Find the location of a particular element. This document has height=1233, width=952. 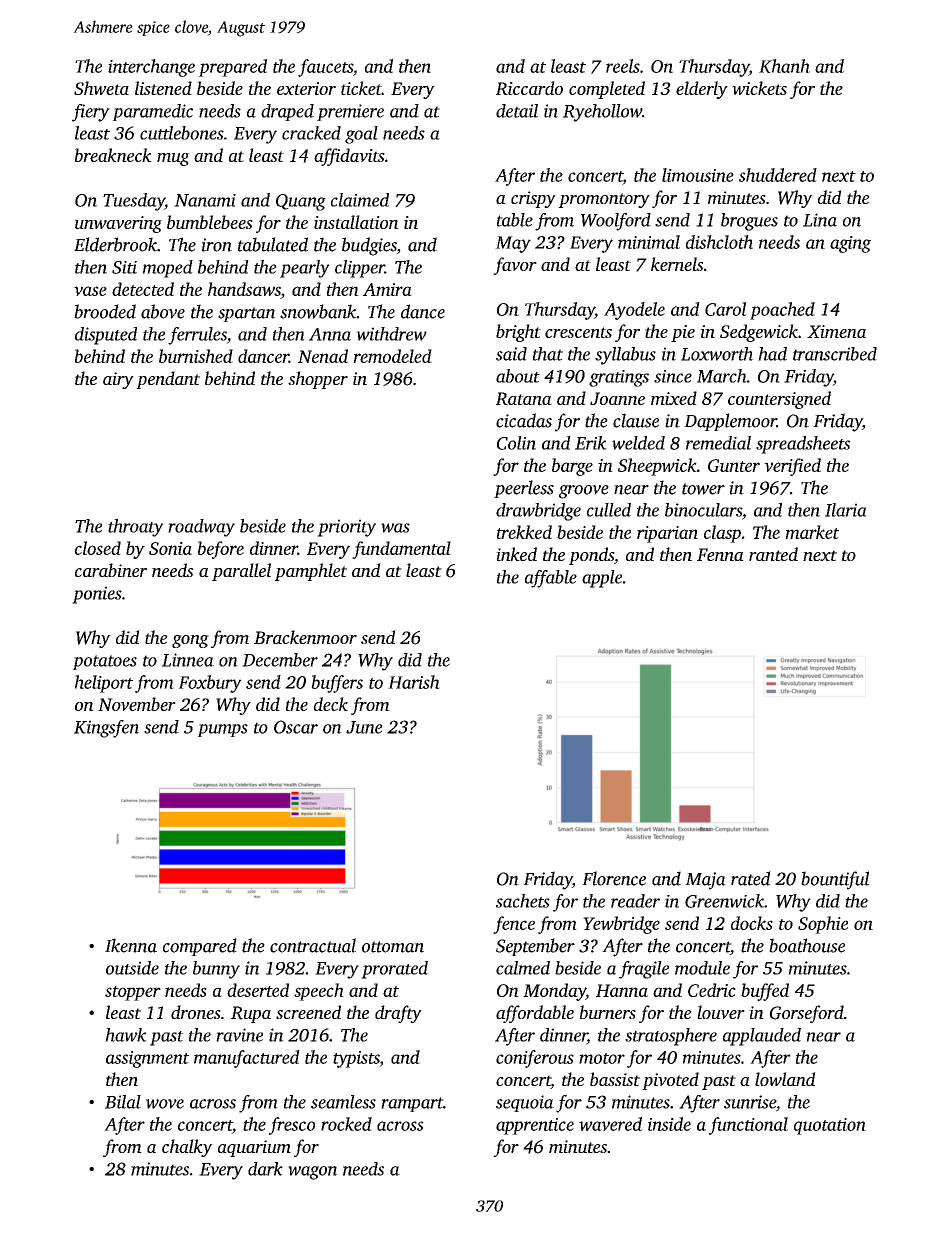

detail is located at coordinates (517, 111).
